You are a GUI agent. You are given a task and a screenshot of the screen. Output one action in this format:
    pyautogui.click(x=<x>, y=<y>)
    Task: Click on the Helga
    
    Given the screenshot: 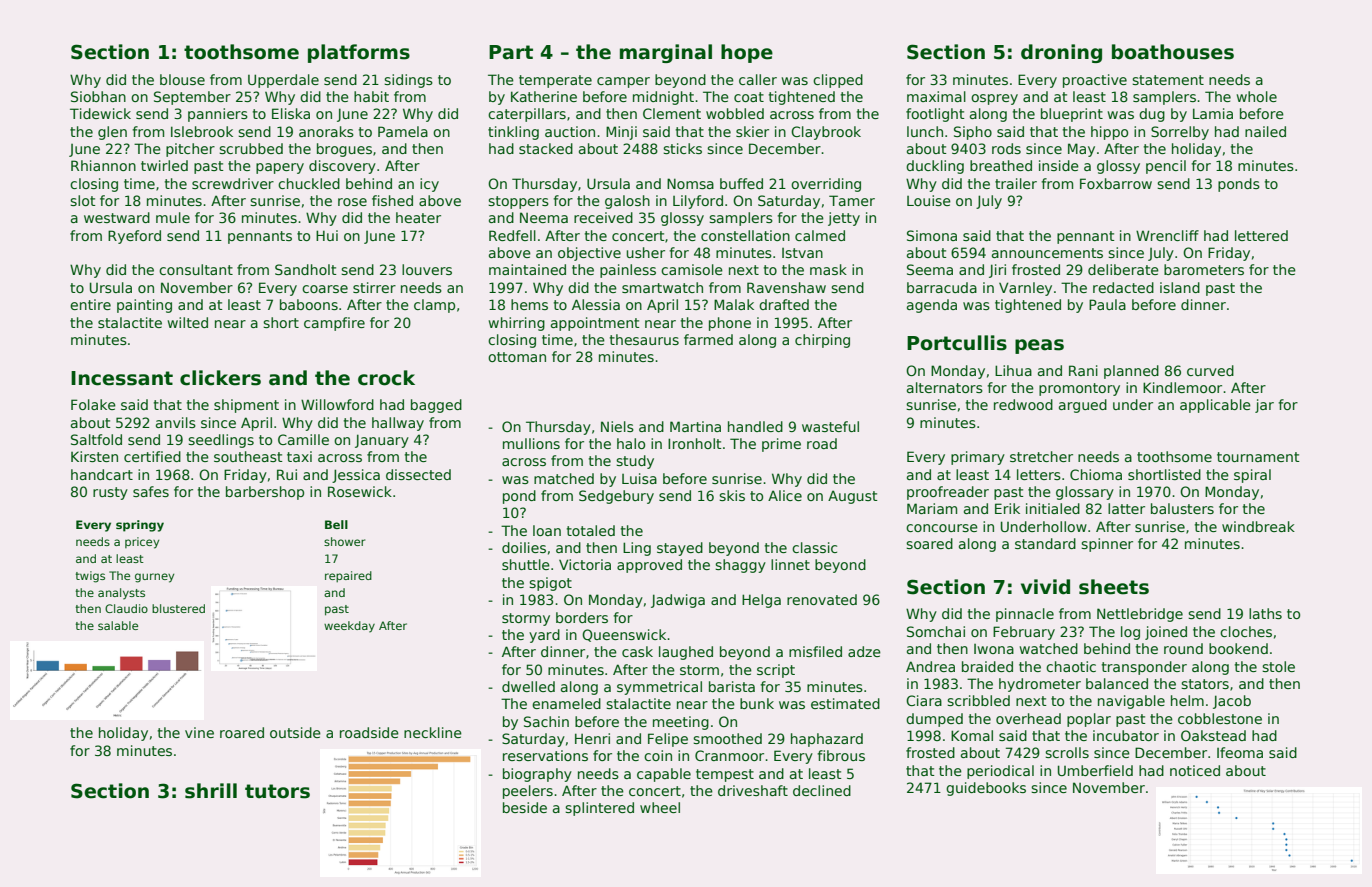 What is the action you would take?
    pyautogui.click(x=761, y=601)
